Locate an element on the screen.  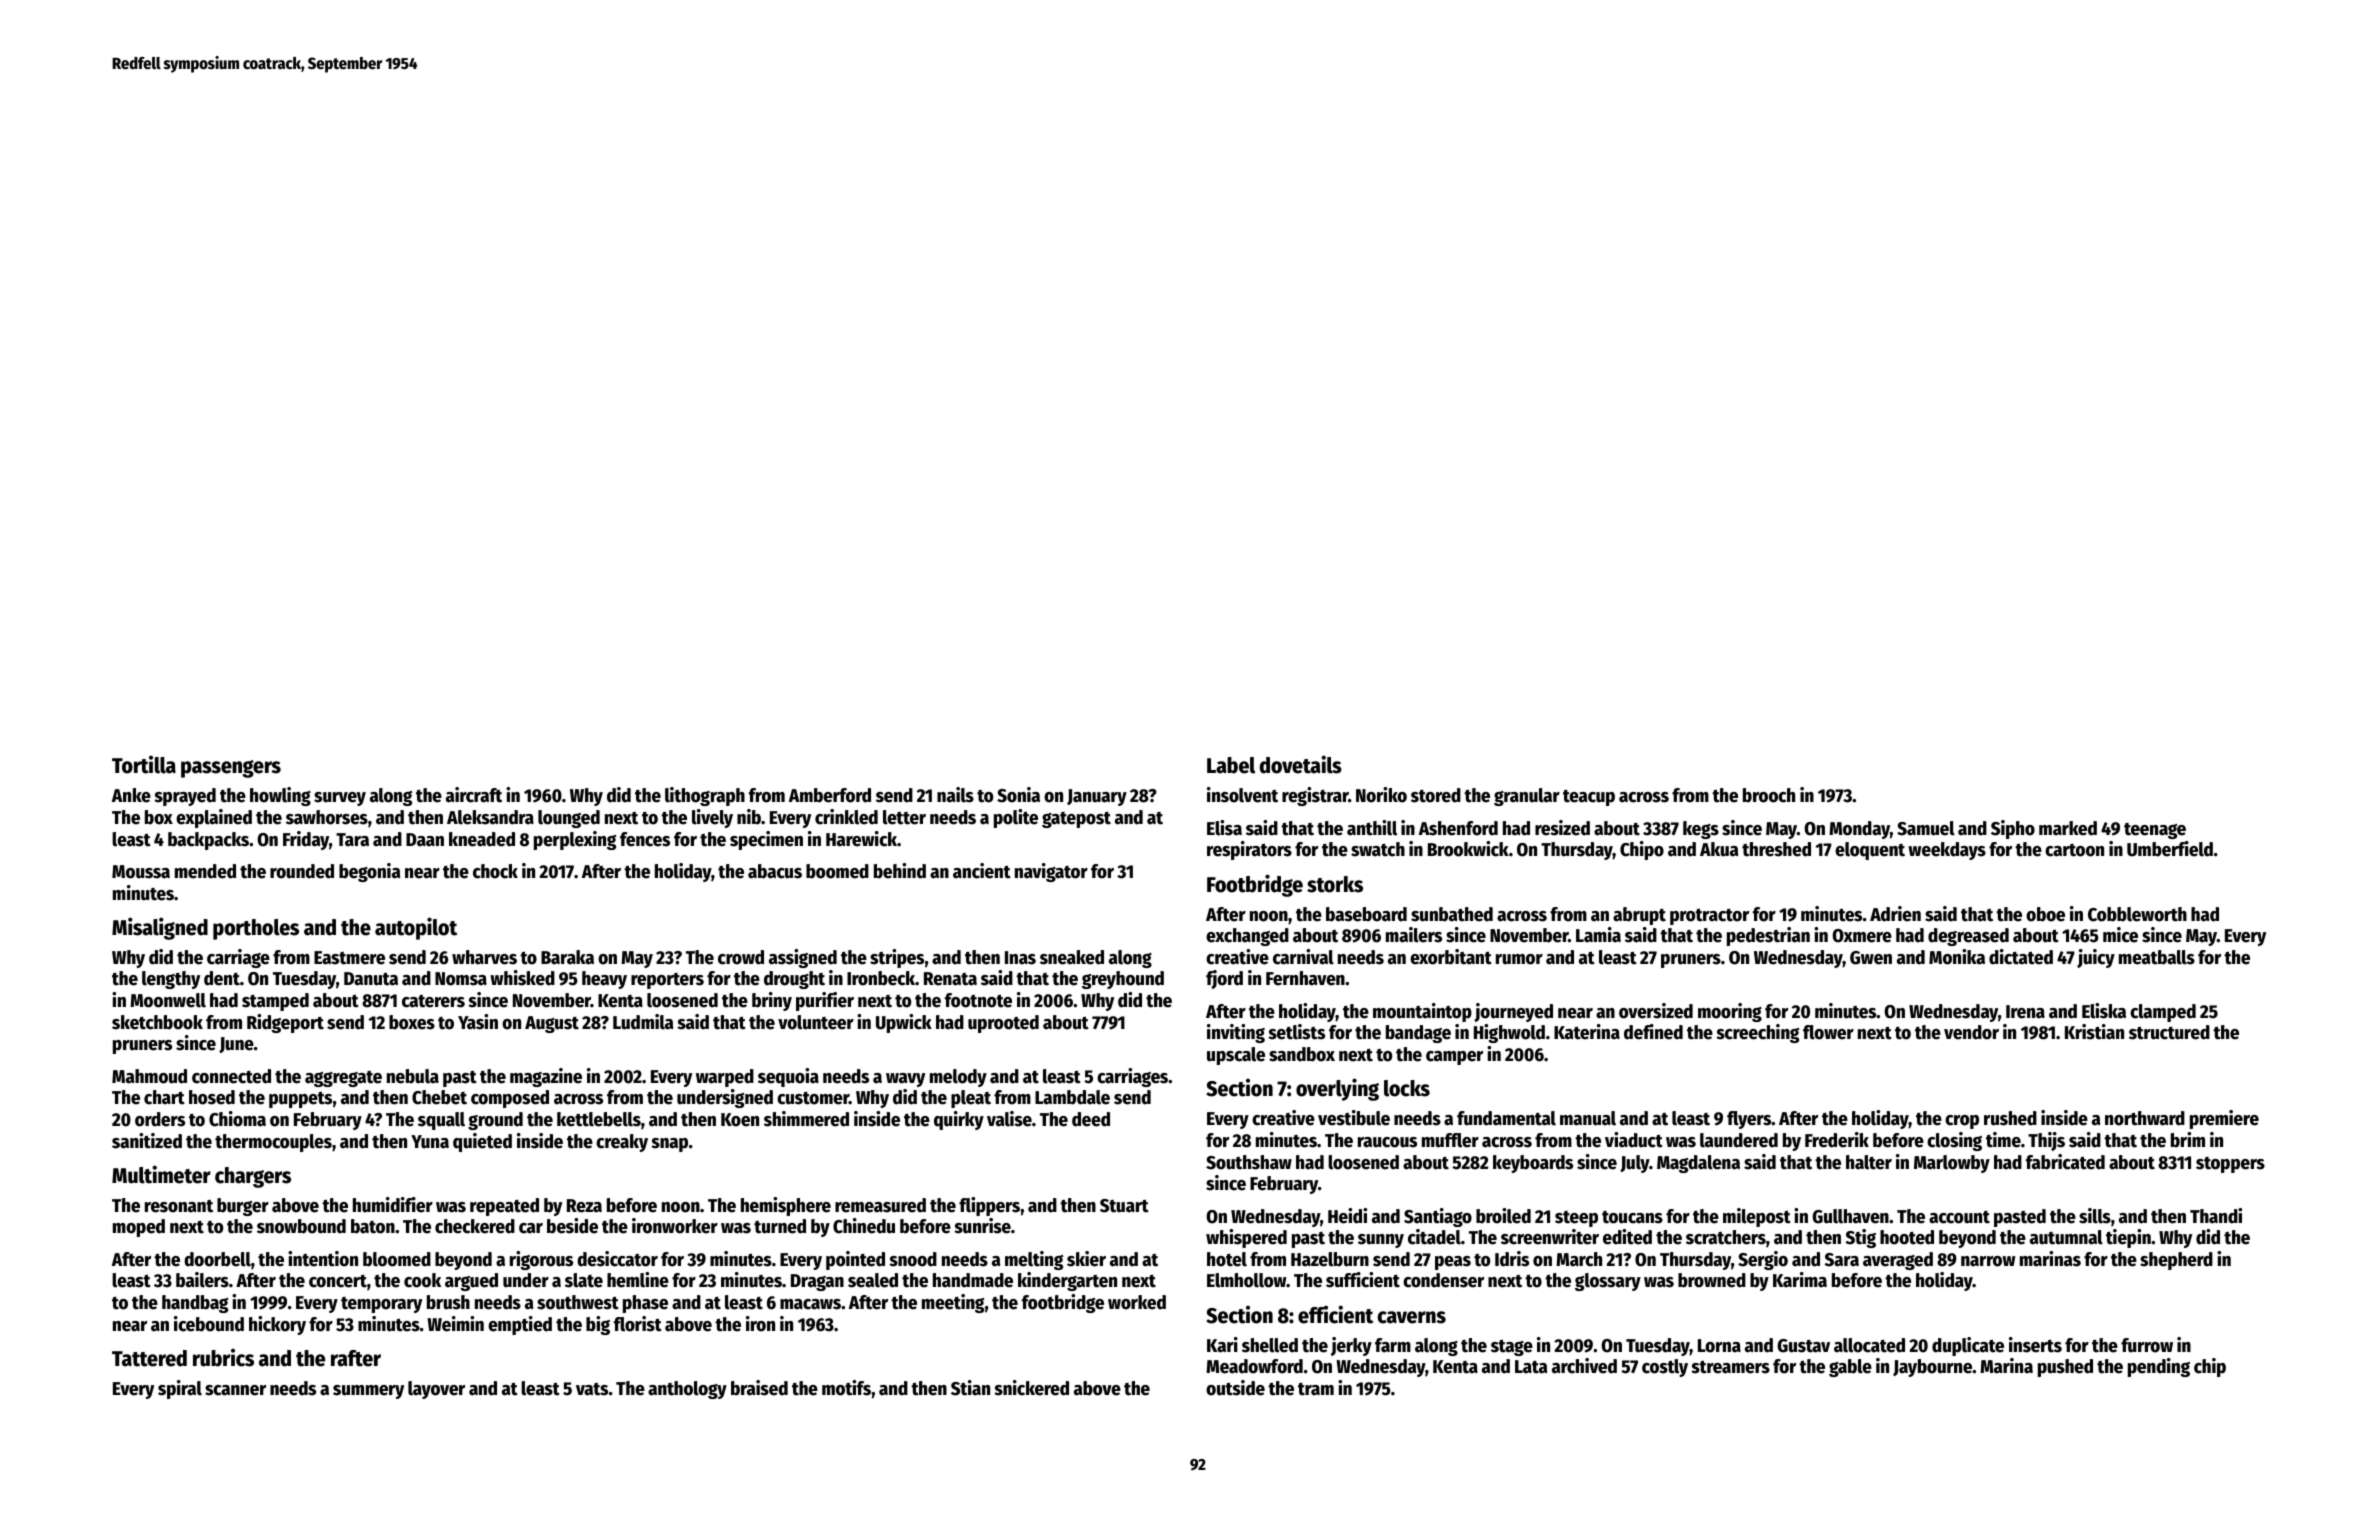
dovetails is located at coordinates (1301, 764).
